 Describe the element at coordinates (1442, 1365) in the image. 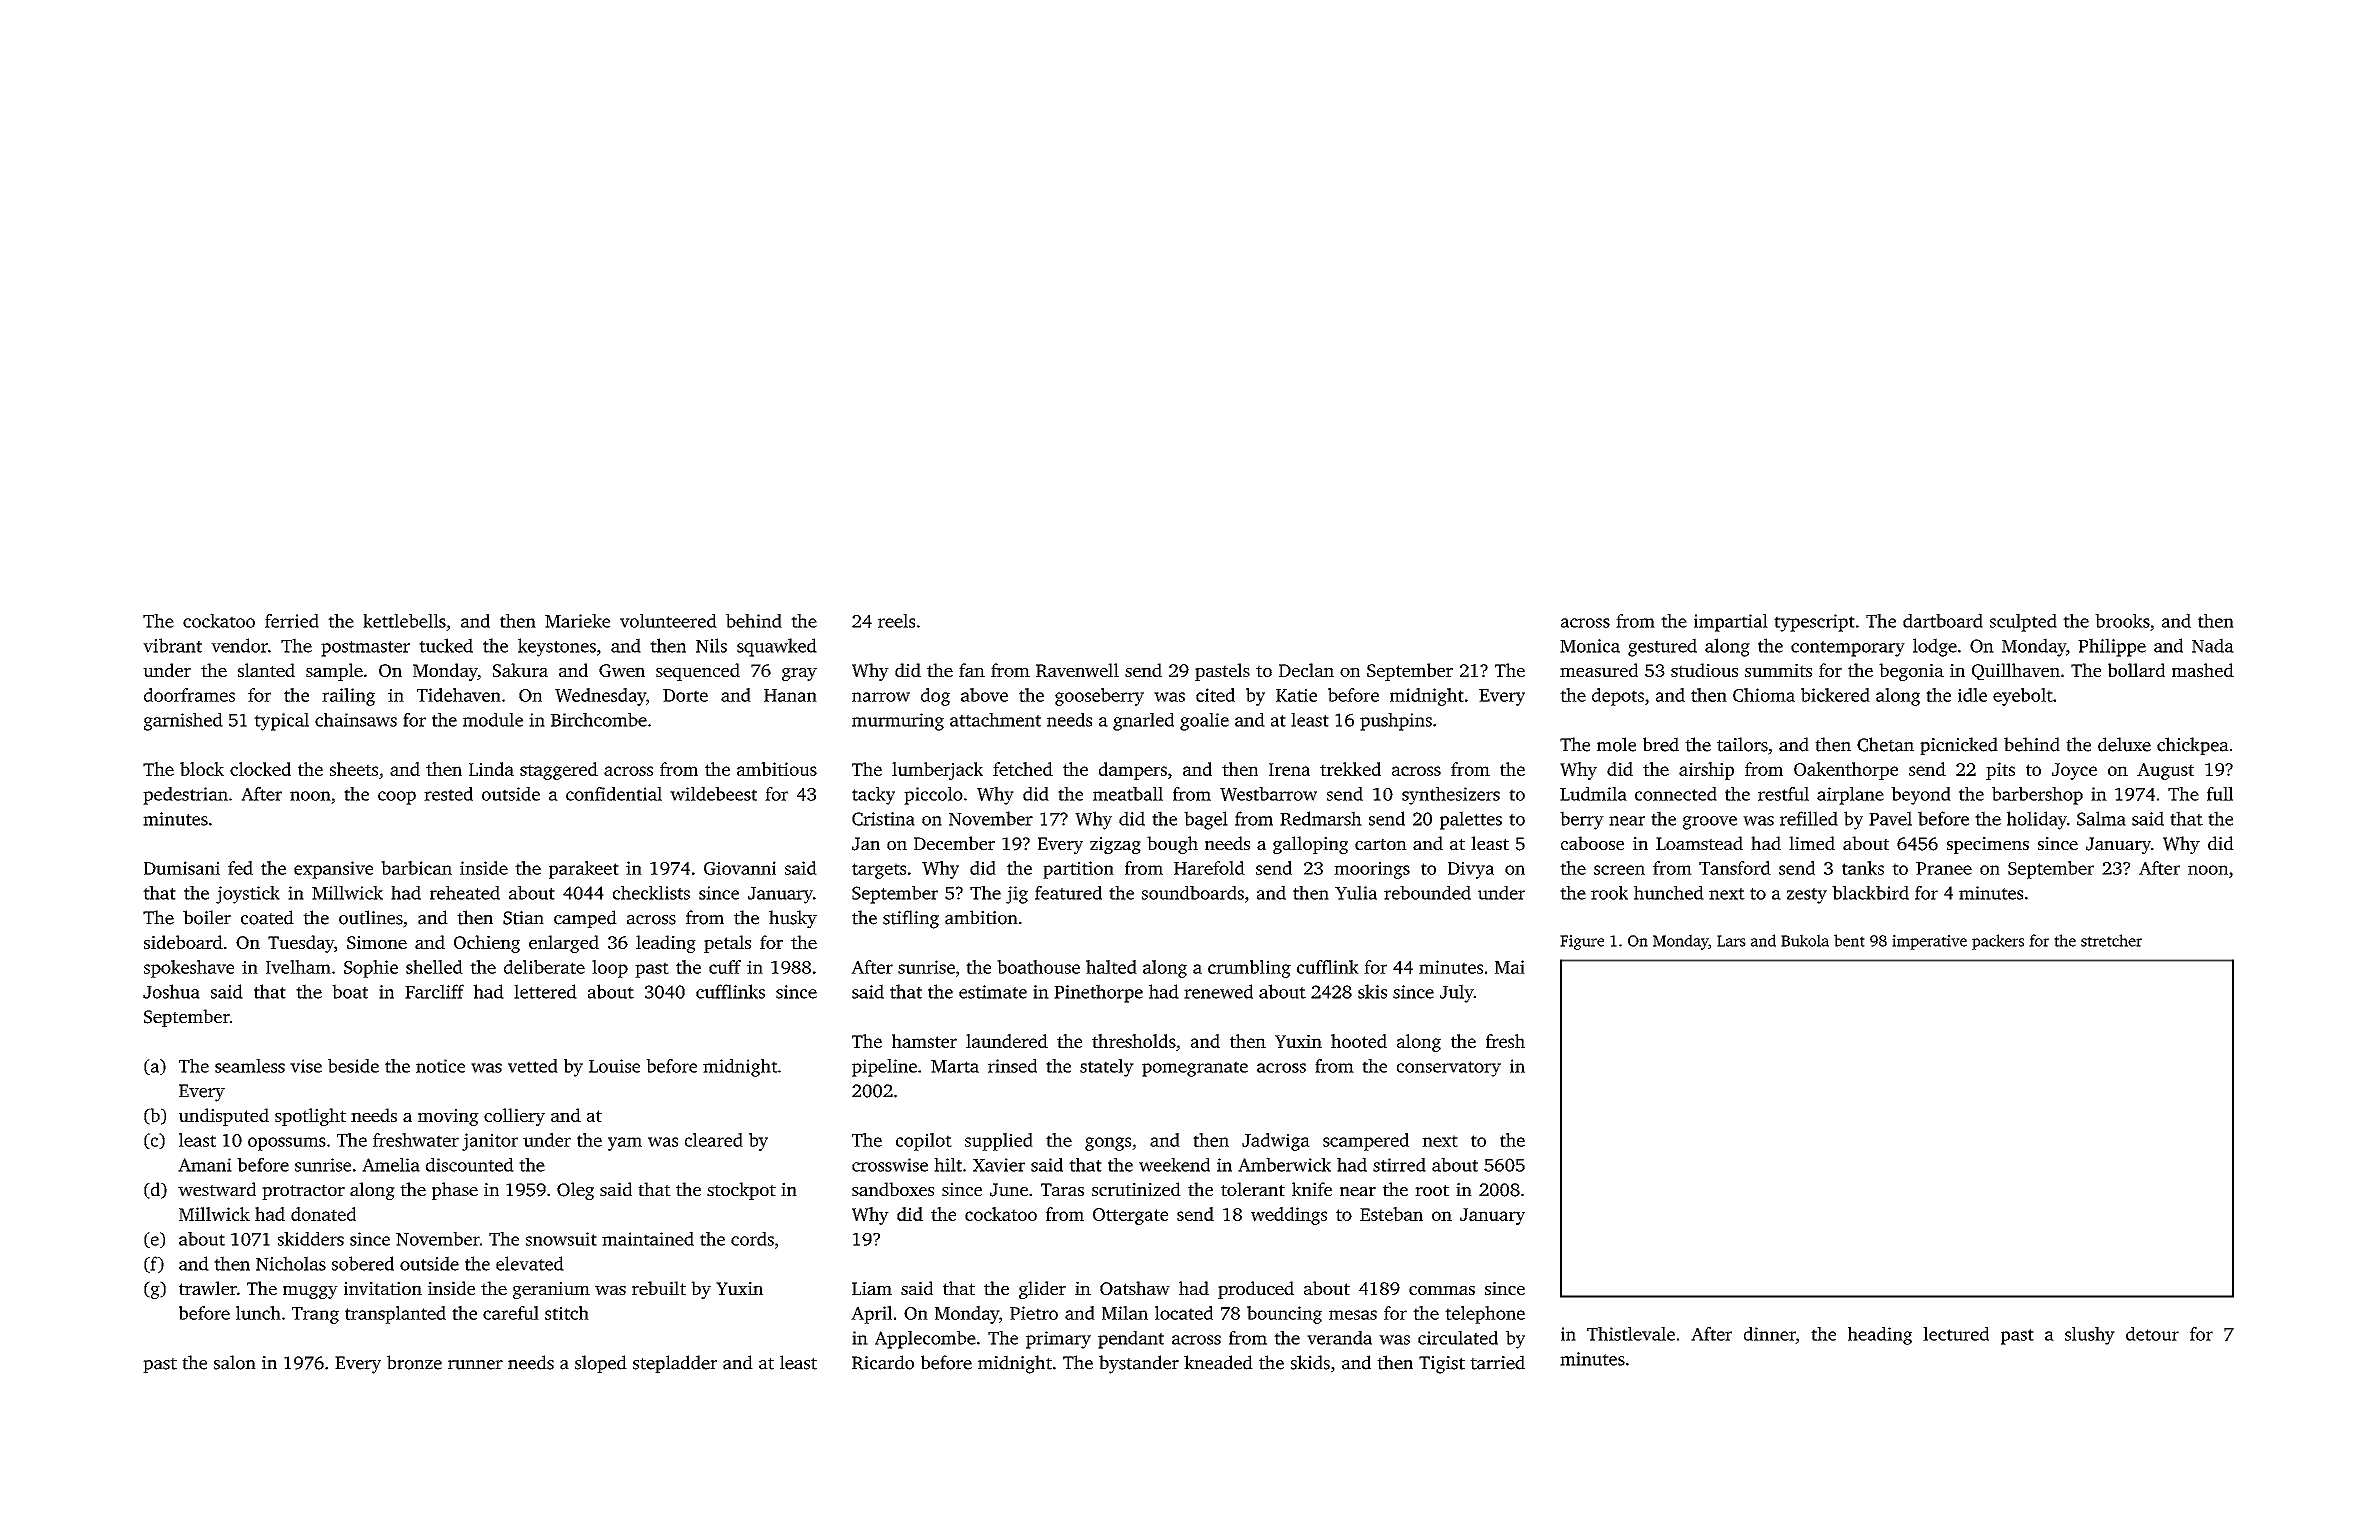

I see `Tigist` at that location.
